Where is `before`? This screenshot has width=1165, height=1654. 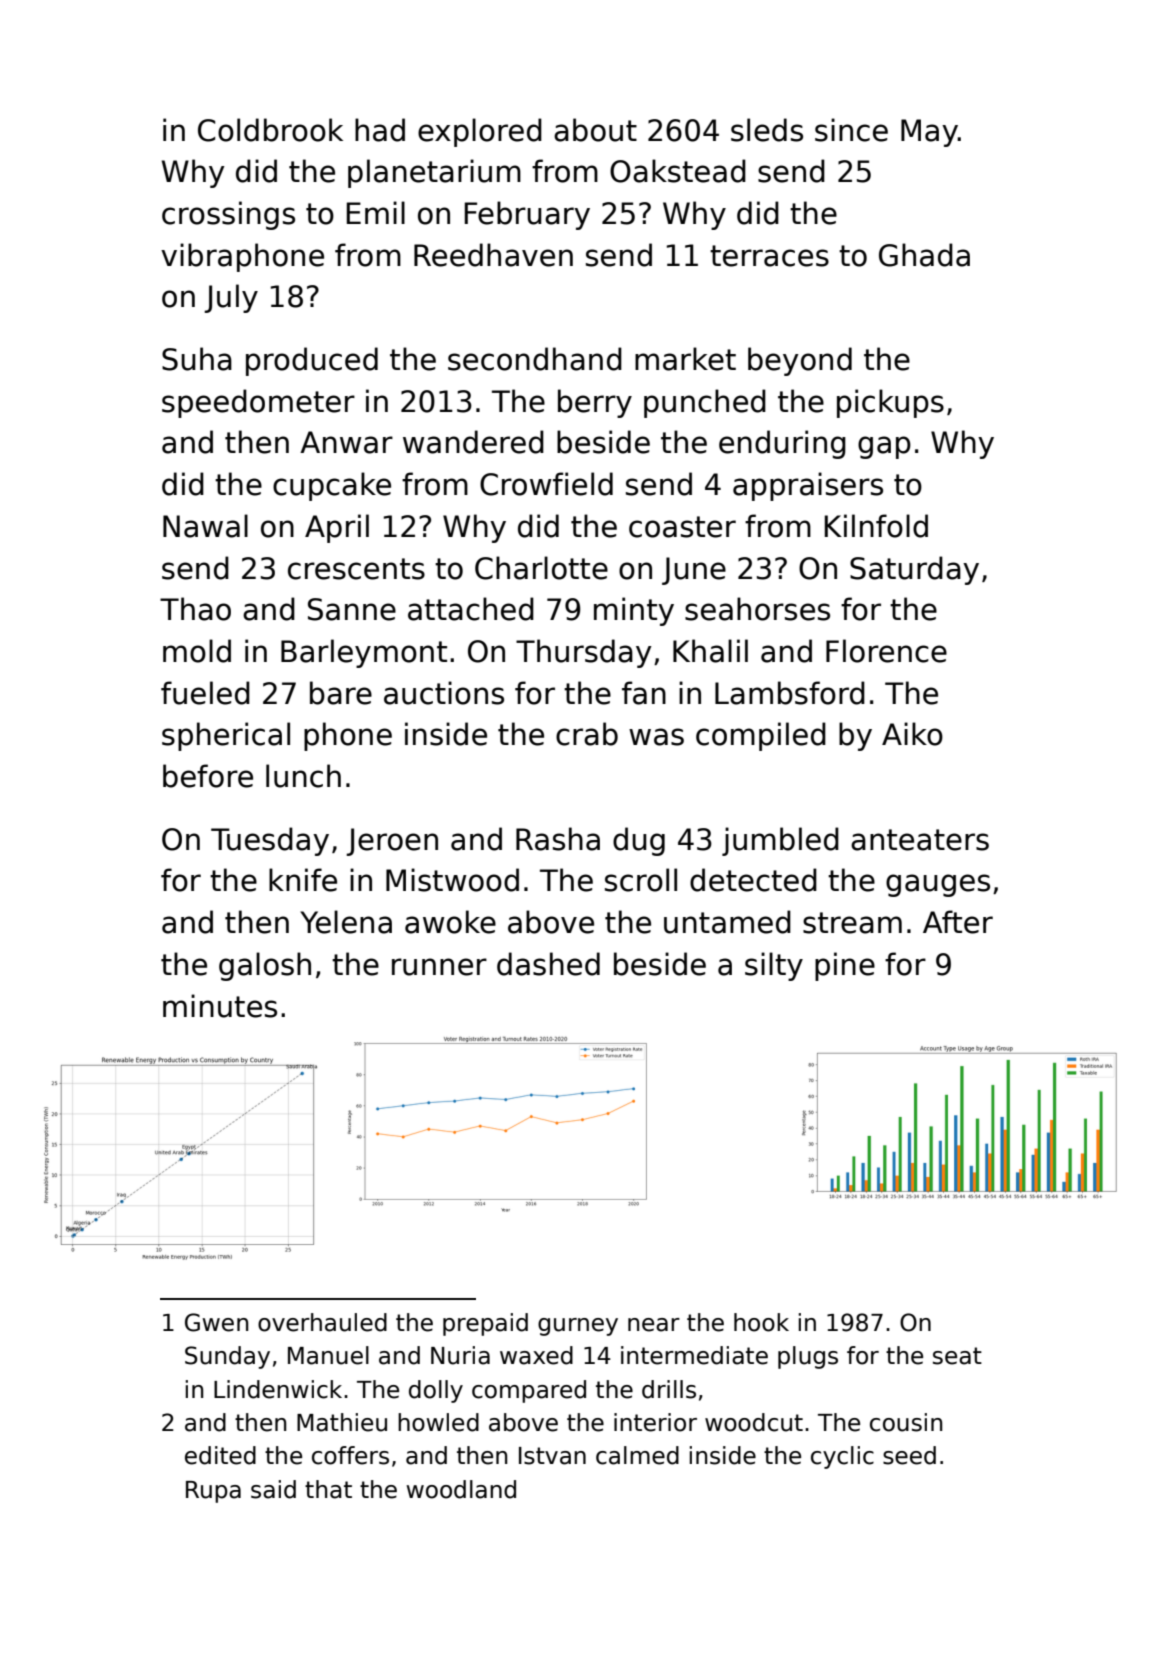
before is located at coordinates (208, 776).
